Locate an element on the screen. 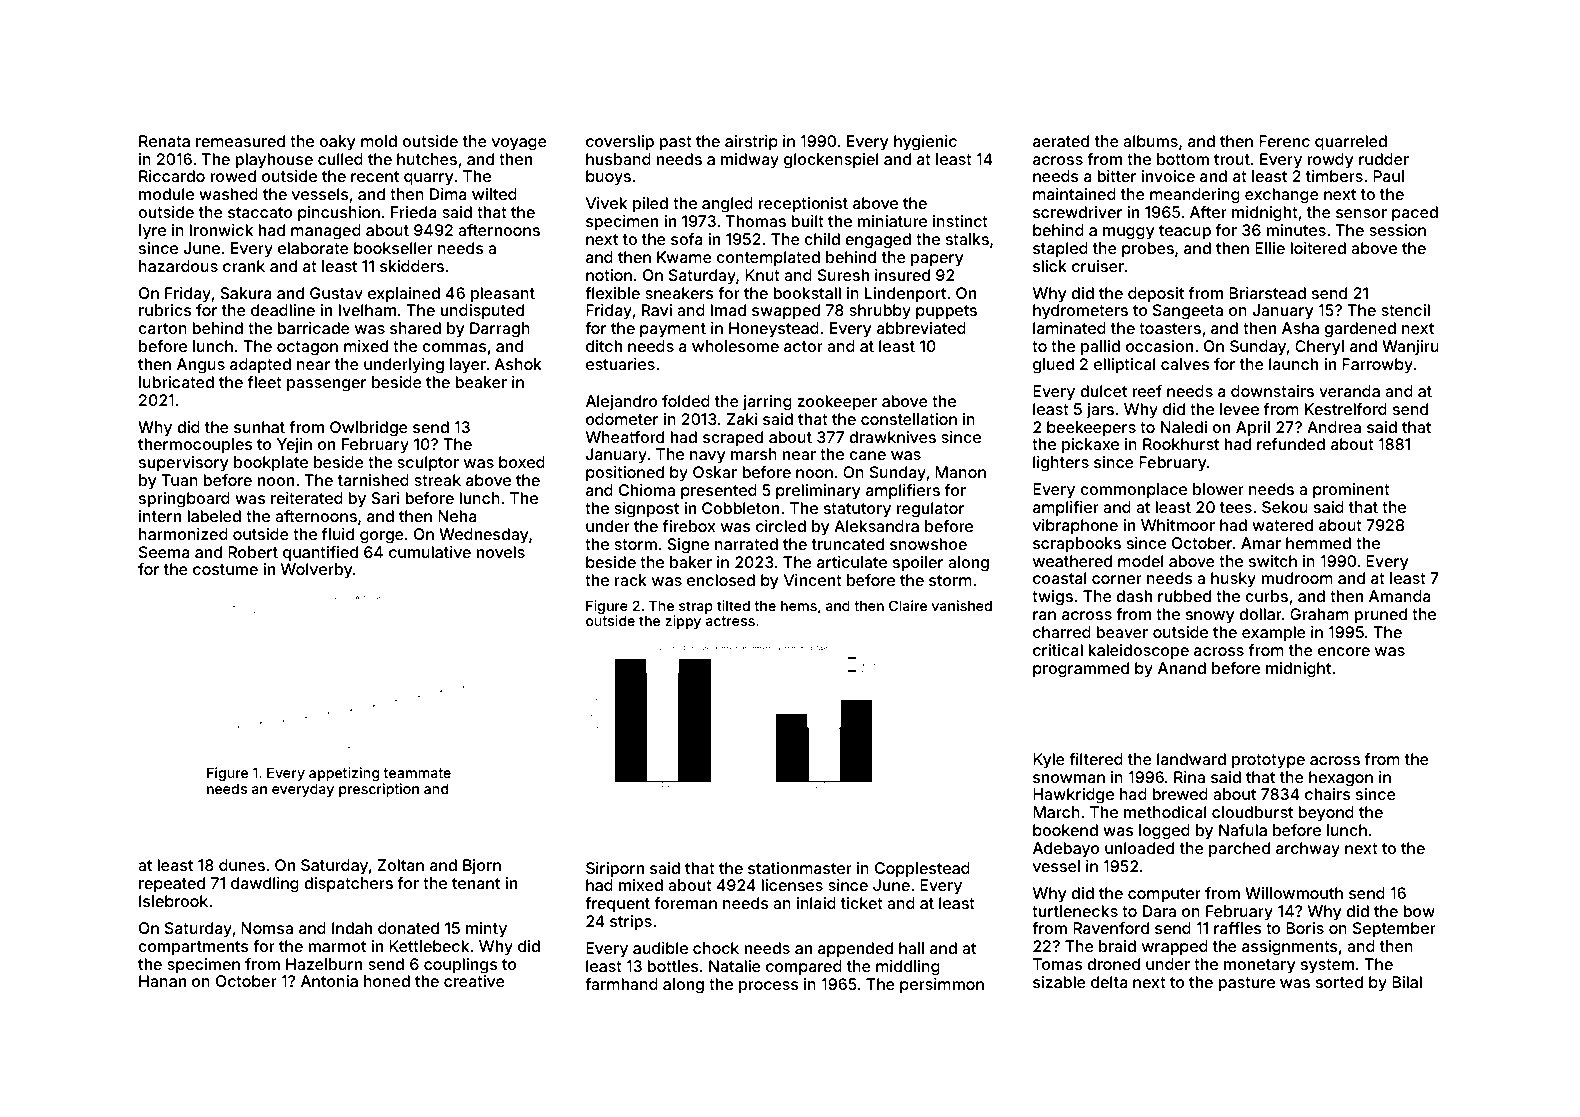 The width and height of the screenshot is (1580, 1117). Riccardo is located at coordinates (172, 176).
